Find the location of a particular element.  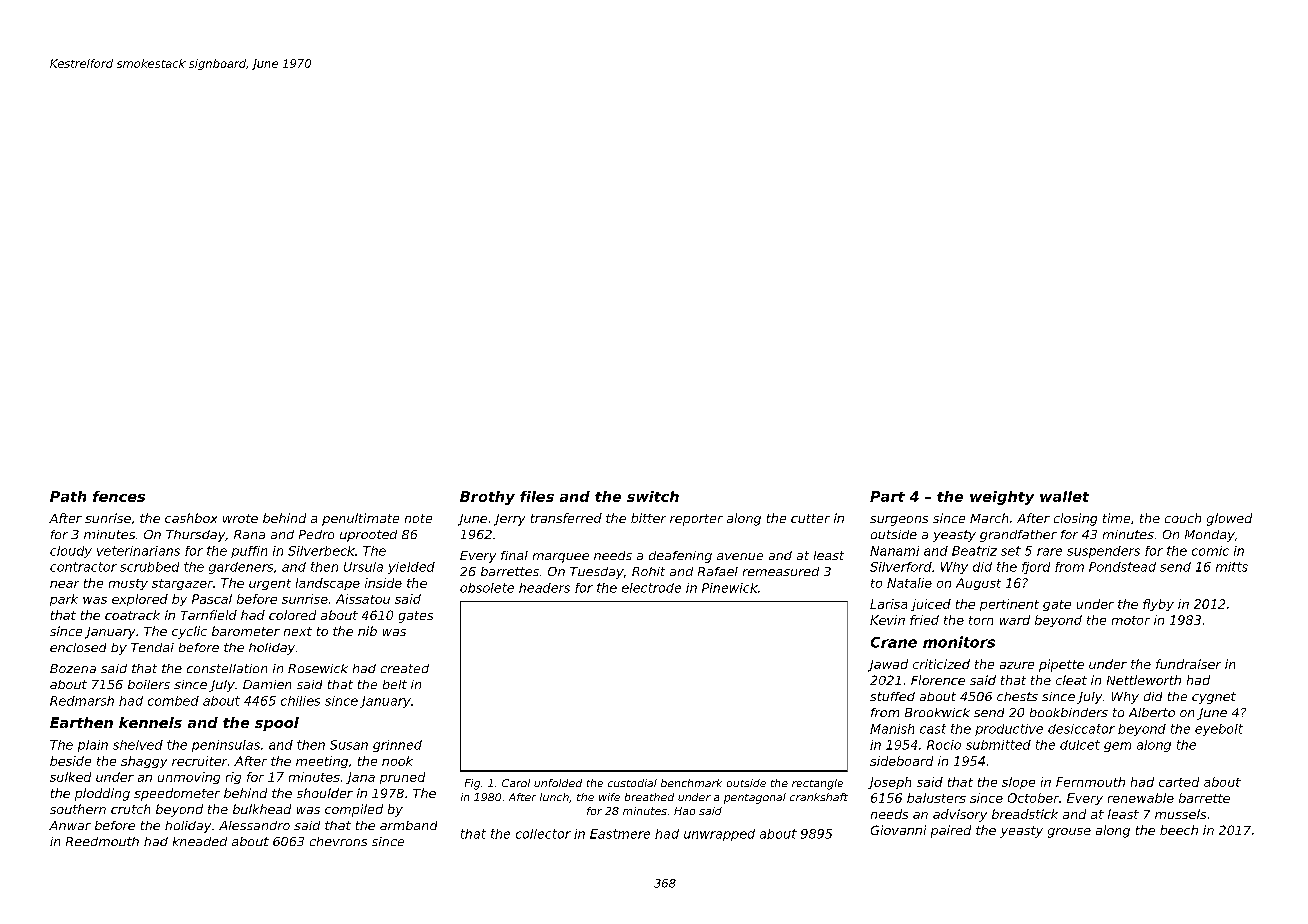

switch is located at coordinates (653, 496).
